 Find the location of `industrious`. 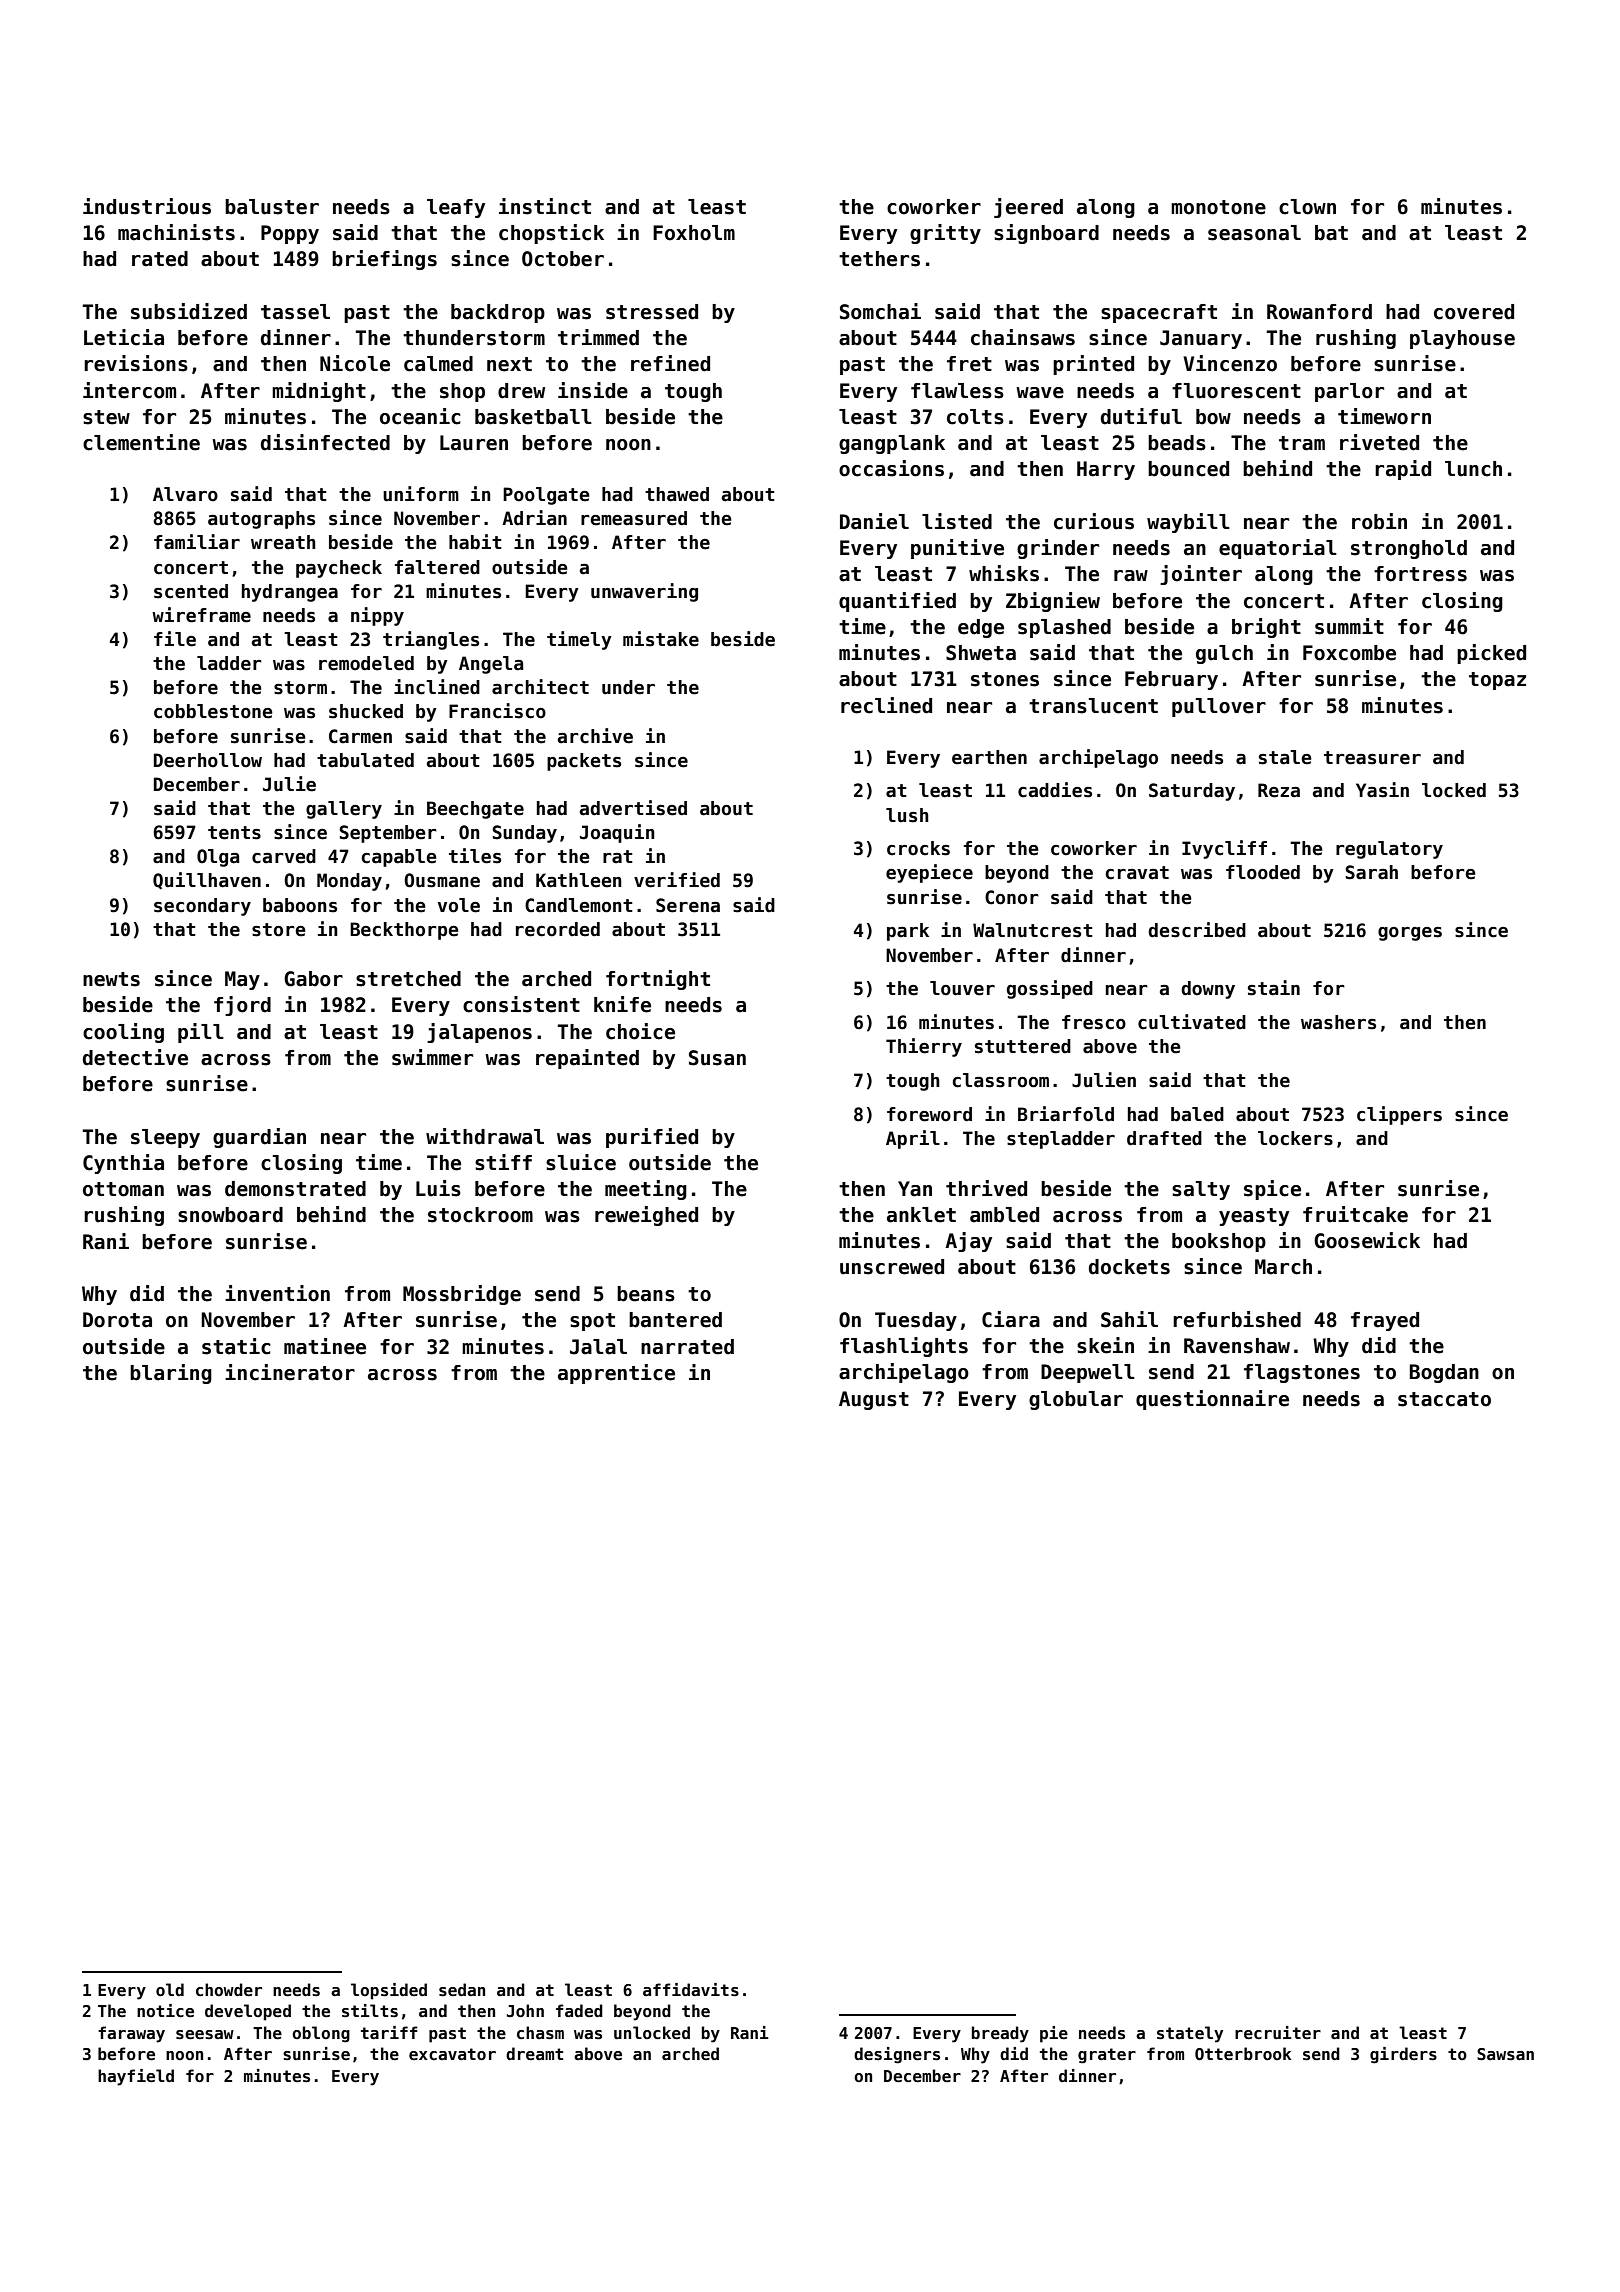

industrious is located at coordinates (147, 206).
